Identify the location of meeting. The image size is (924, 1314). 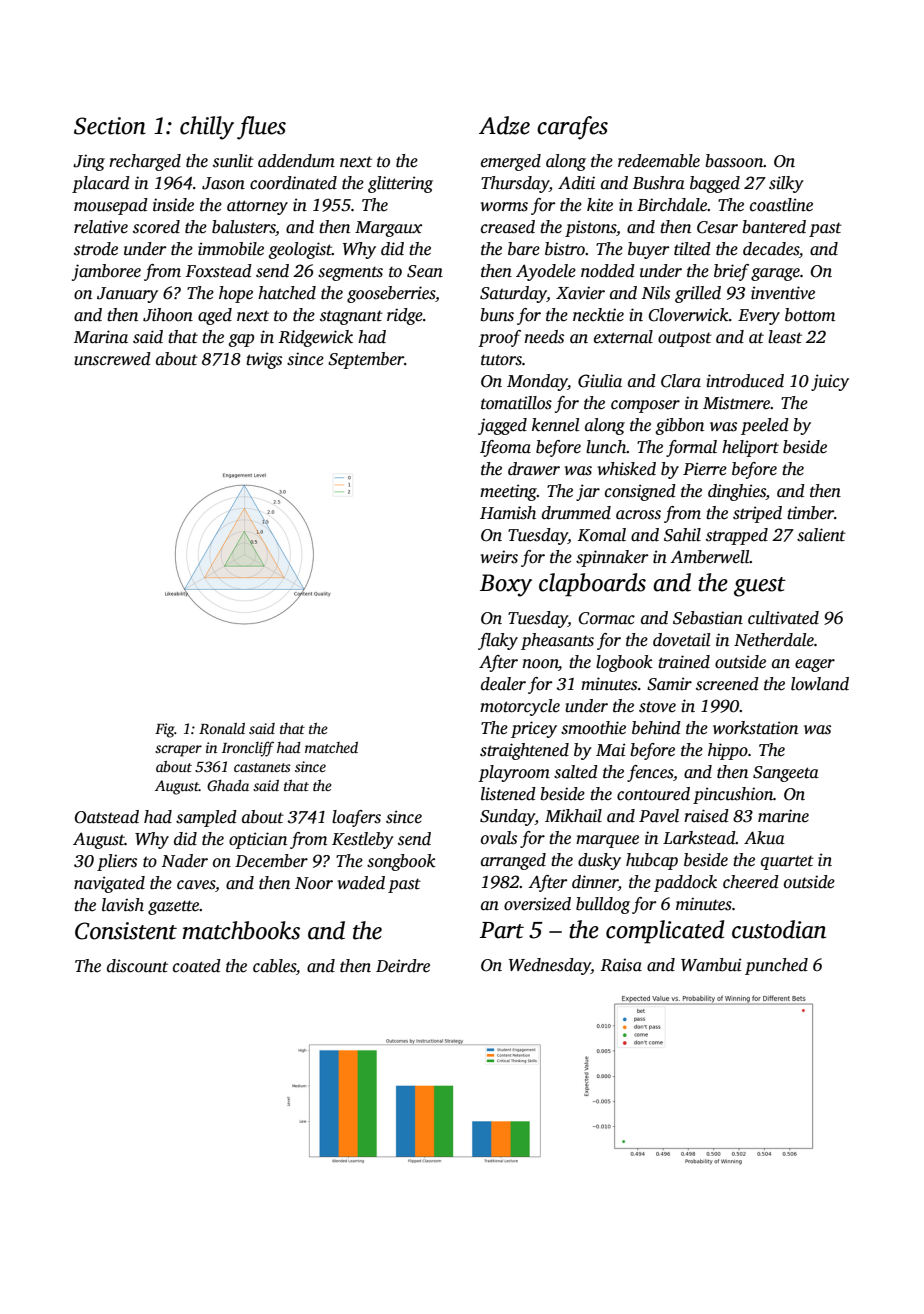
(508, 492).
